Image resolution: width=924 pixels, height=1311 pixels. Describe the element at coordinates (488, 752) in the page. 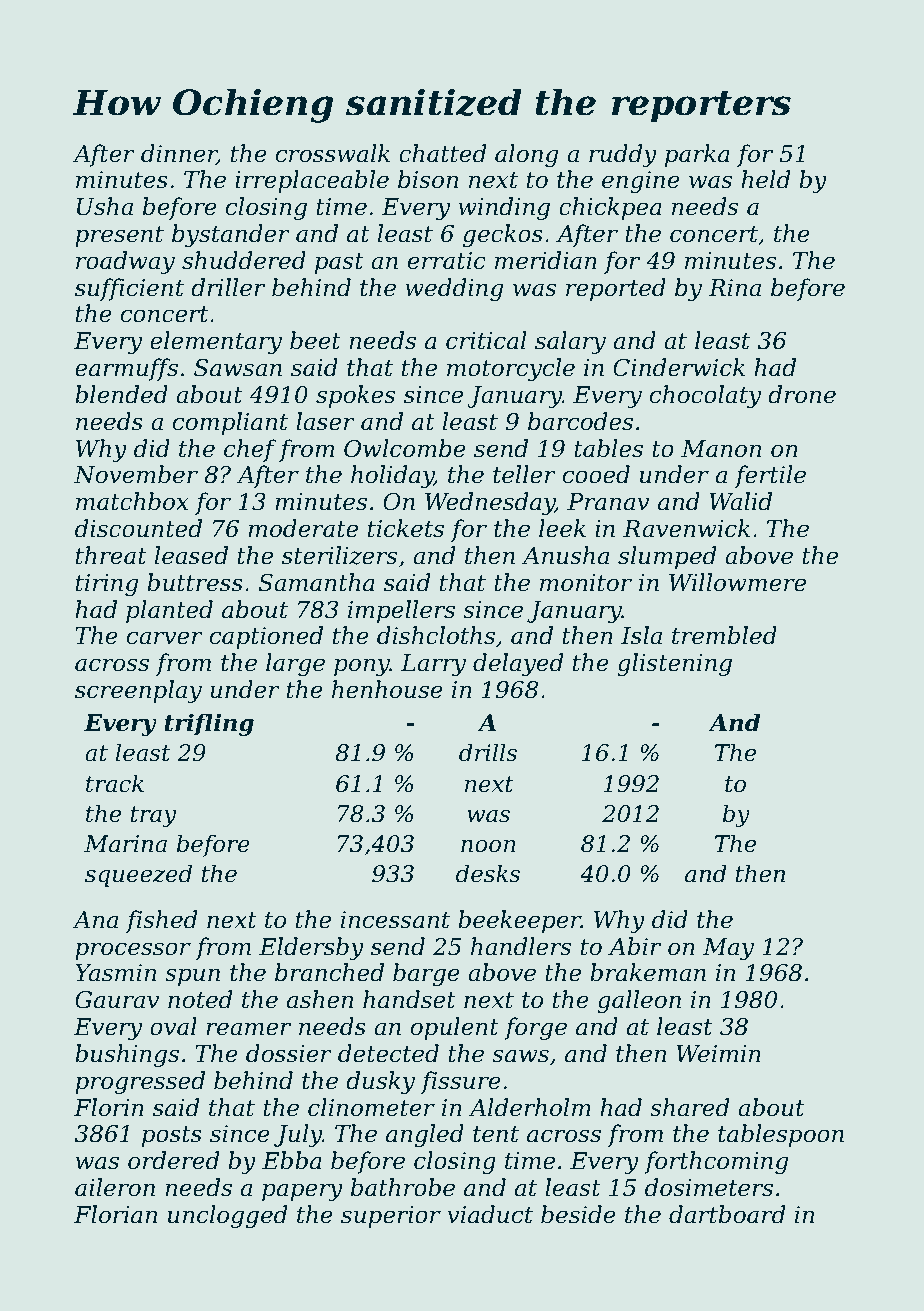

I see `drills` at that location.
